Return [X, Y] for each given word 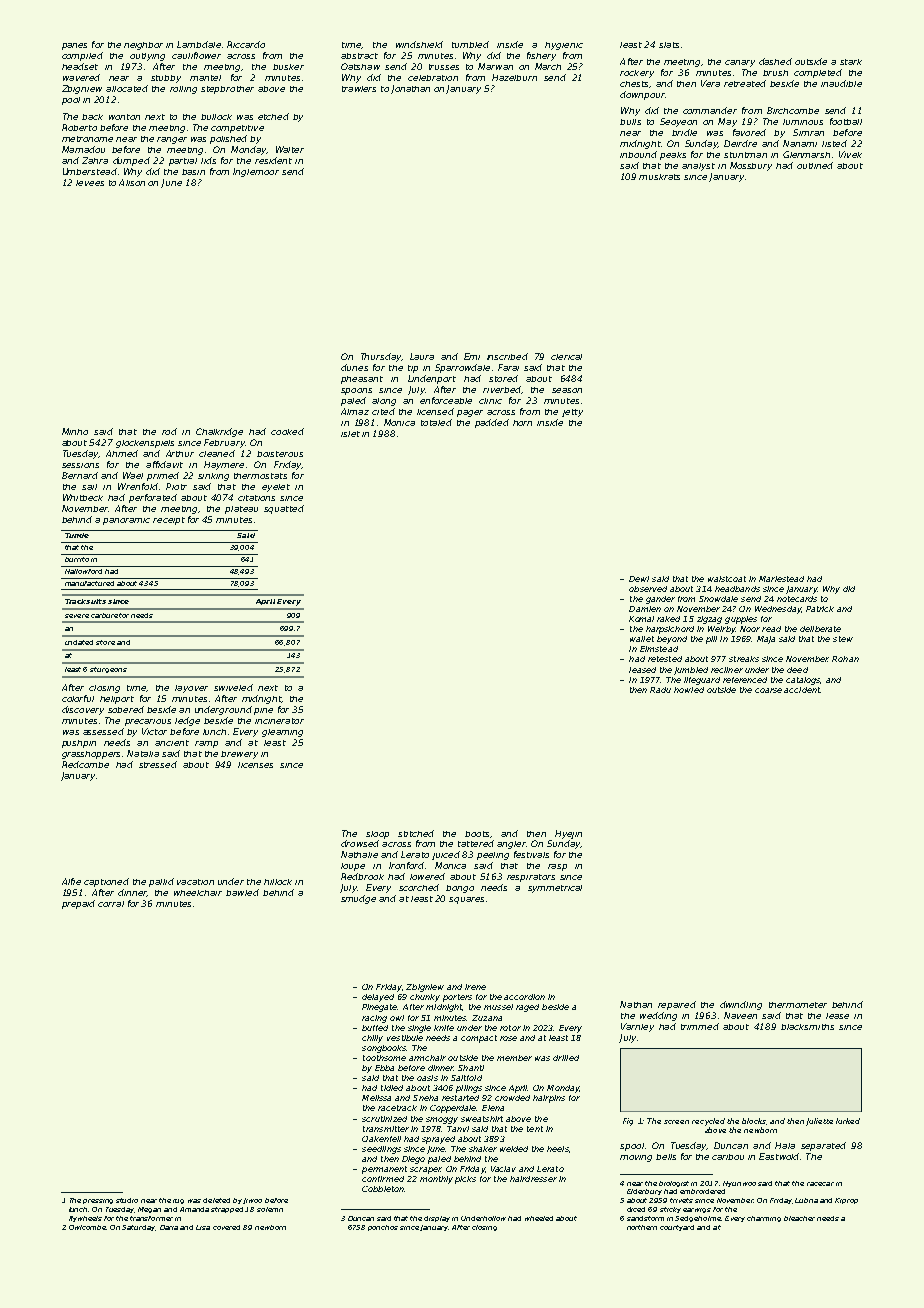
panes [74, 46]
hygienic [564, 46]
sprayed [438, 1140]
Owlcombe [87, 1227]
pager [470, 413]
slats [669, 45]
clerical [566, 357]
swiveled [233, 687]
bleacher [799, 1218]
